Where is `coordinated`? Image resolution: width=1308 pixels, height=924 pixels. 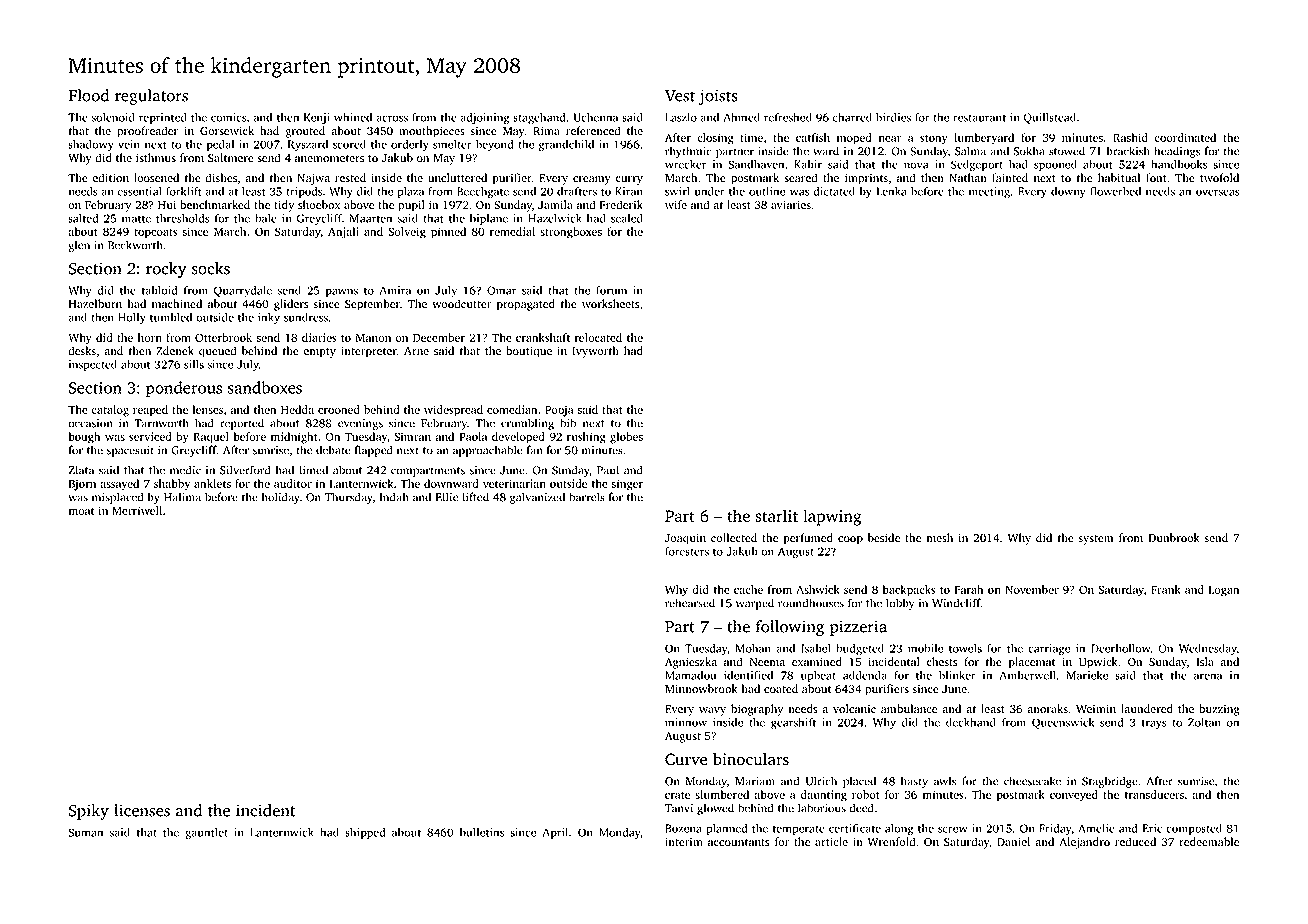 coordinated is located at coordinates (1185, 137).
